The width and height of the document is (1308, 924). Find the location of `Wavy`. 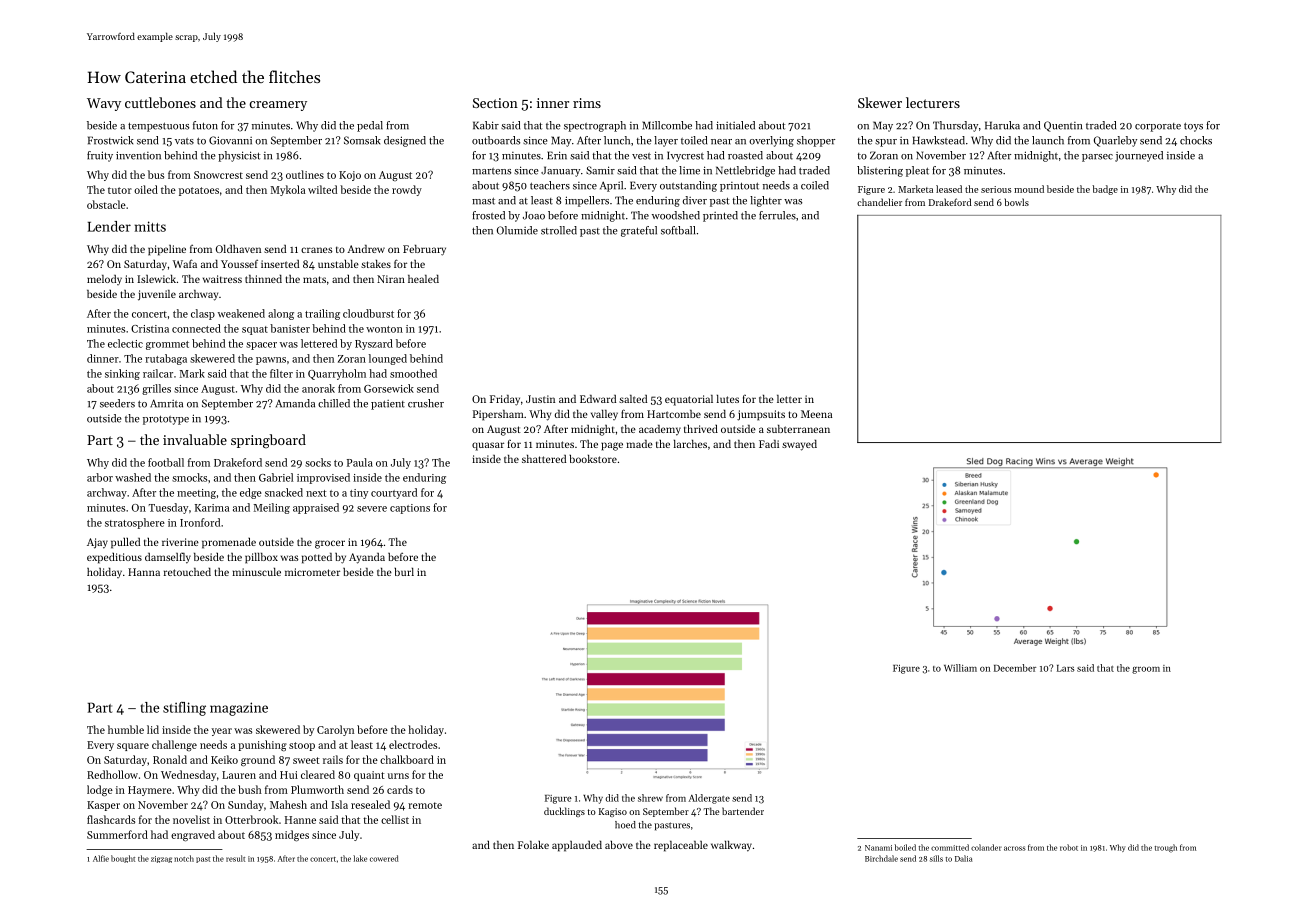

Wavy is located at coordinates (104, 104).
